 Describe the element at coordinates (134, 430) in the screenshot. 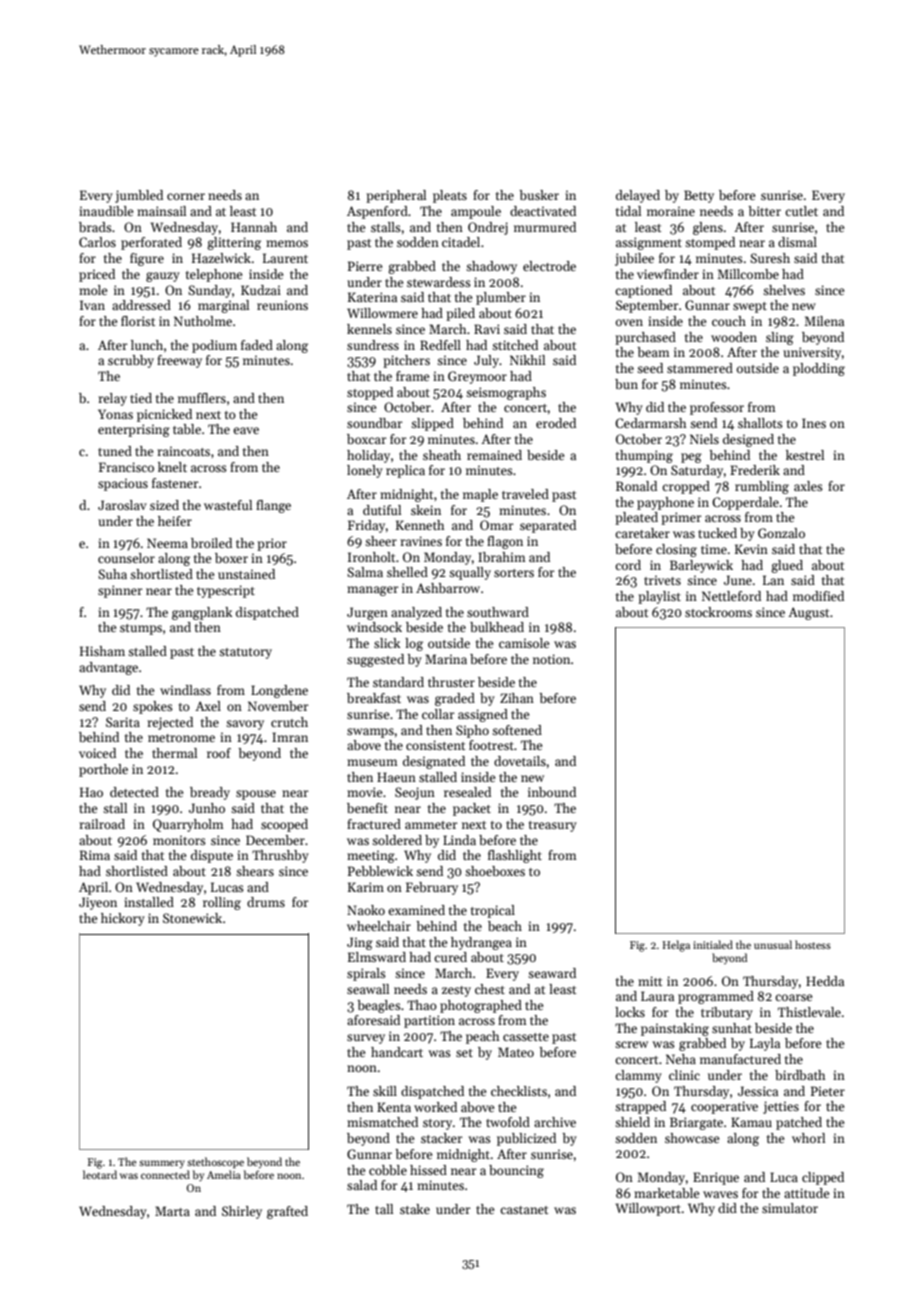

I see `enterprising` at that location.
